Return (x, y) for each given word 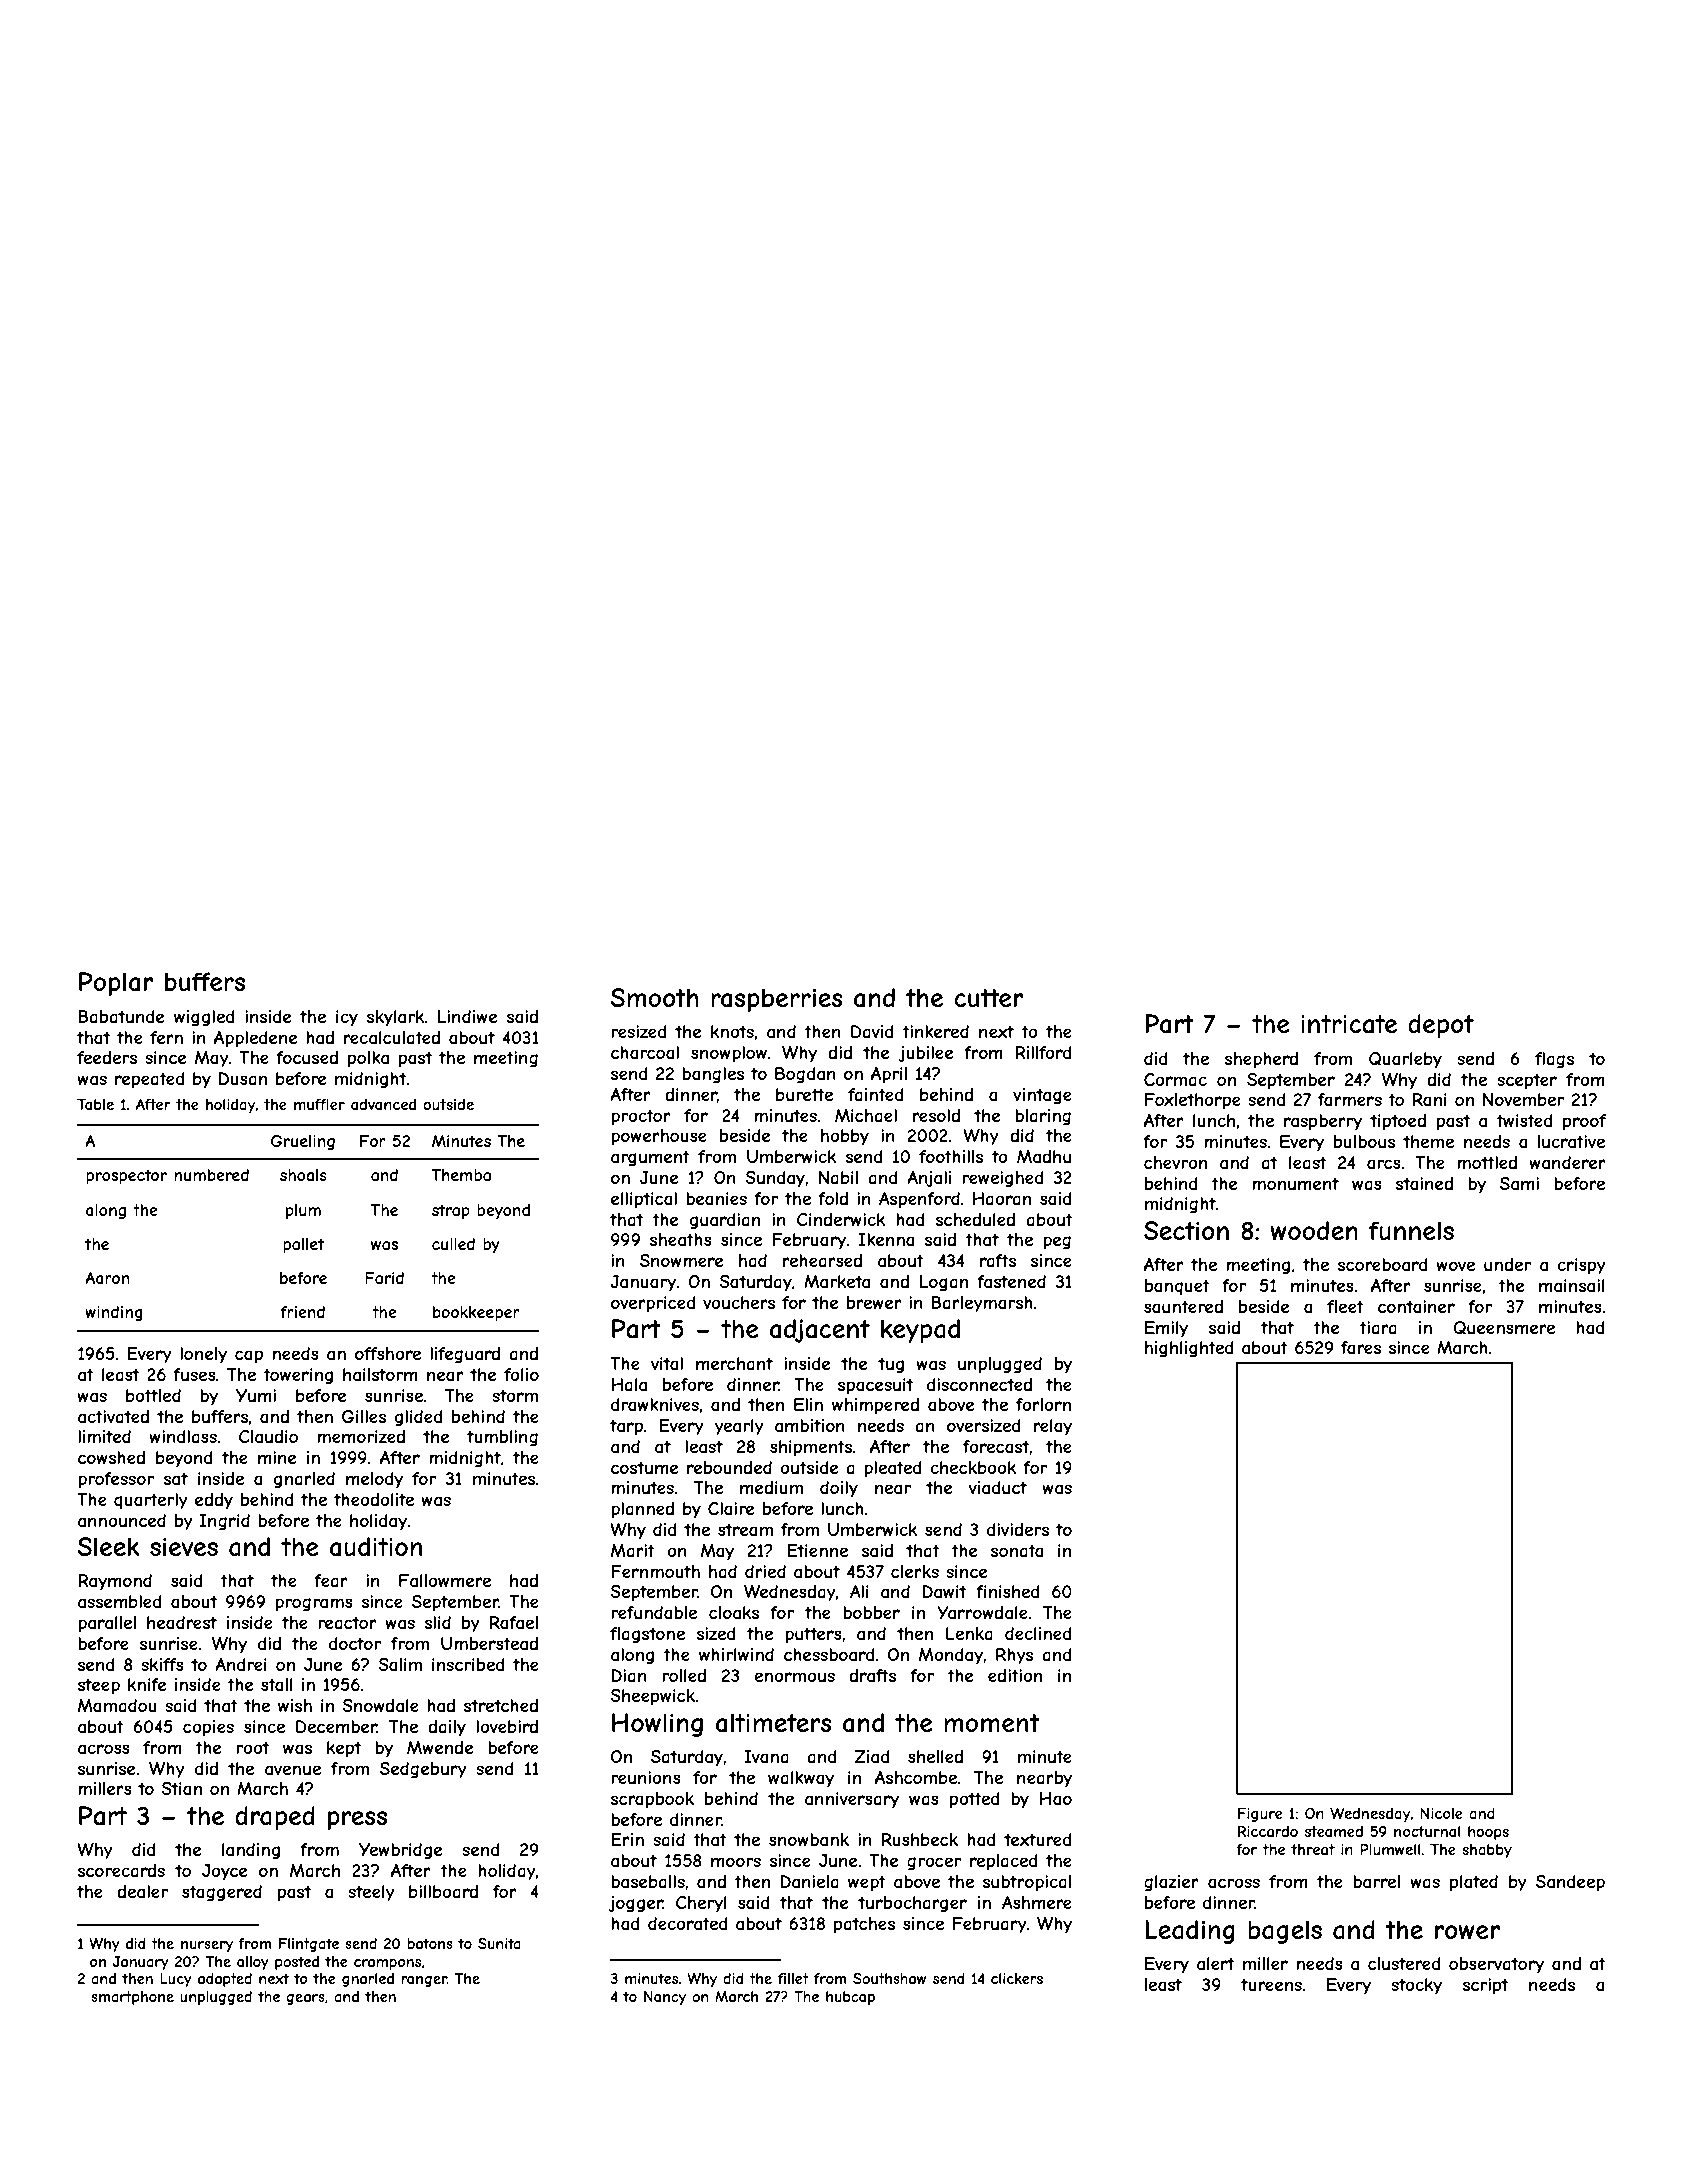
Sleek (108, 1546)
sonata (1017, 1550)
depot (1441, 1026)
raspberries (777, 1000)
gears (305, 1999)
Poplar (116, 984)
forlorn (1043, 1404)
